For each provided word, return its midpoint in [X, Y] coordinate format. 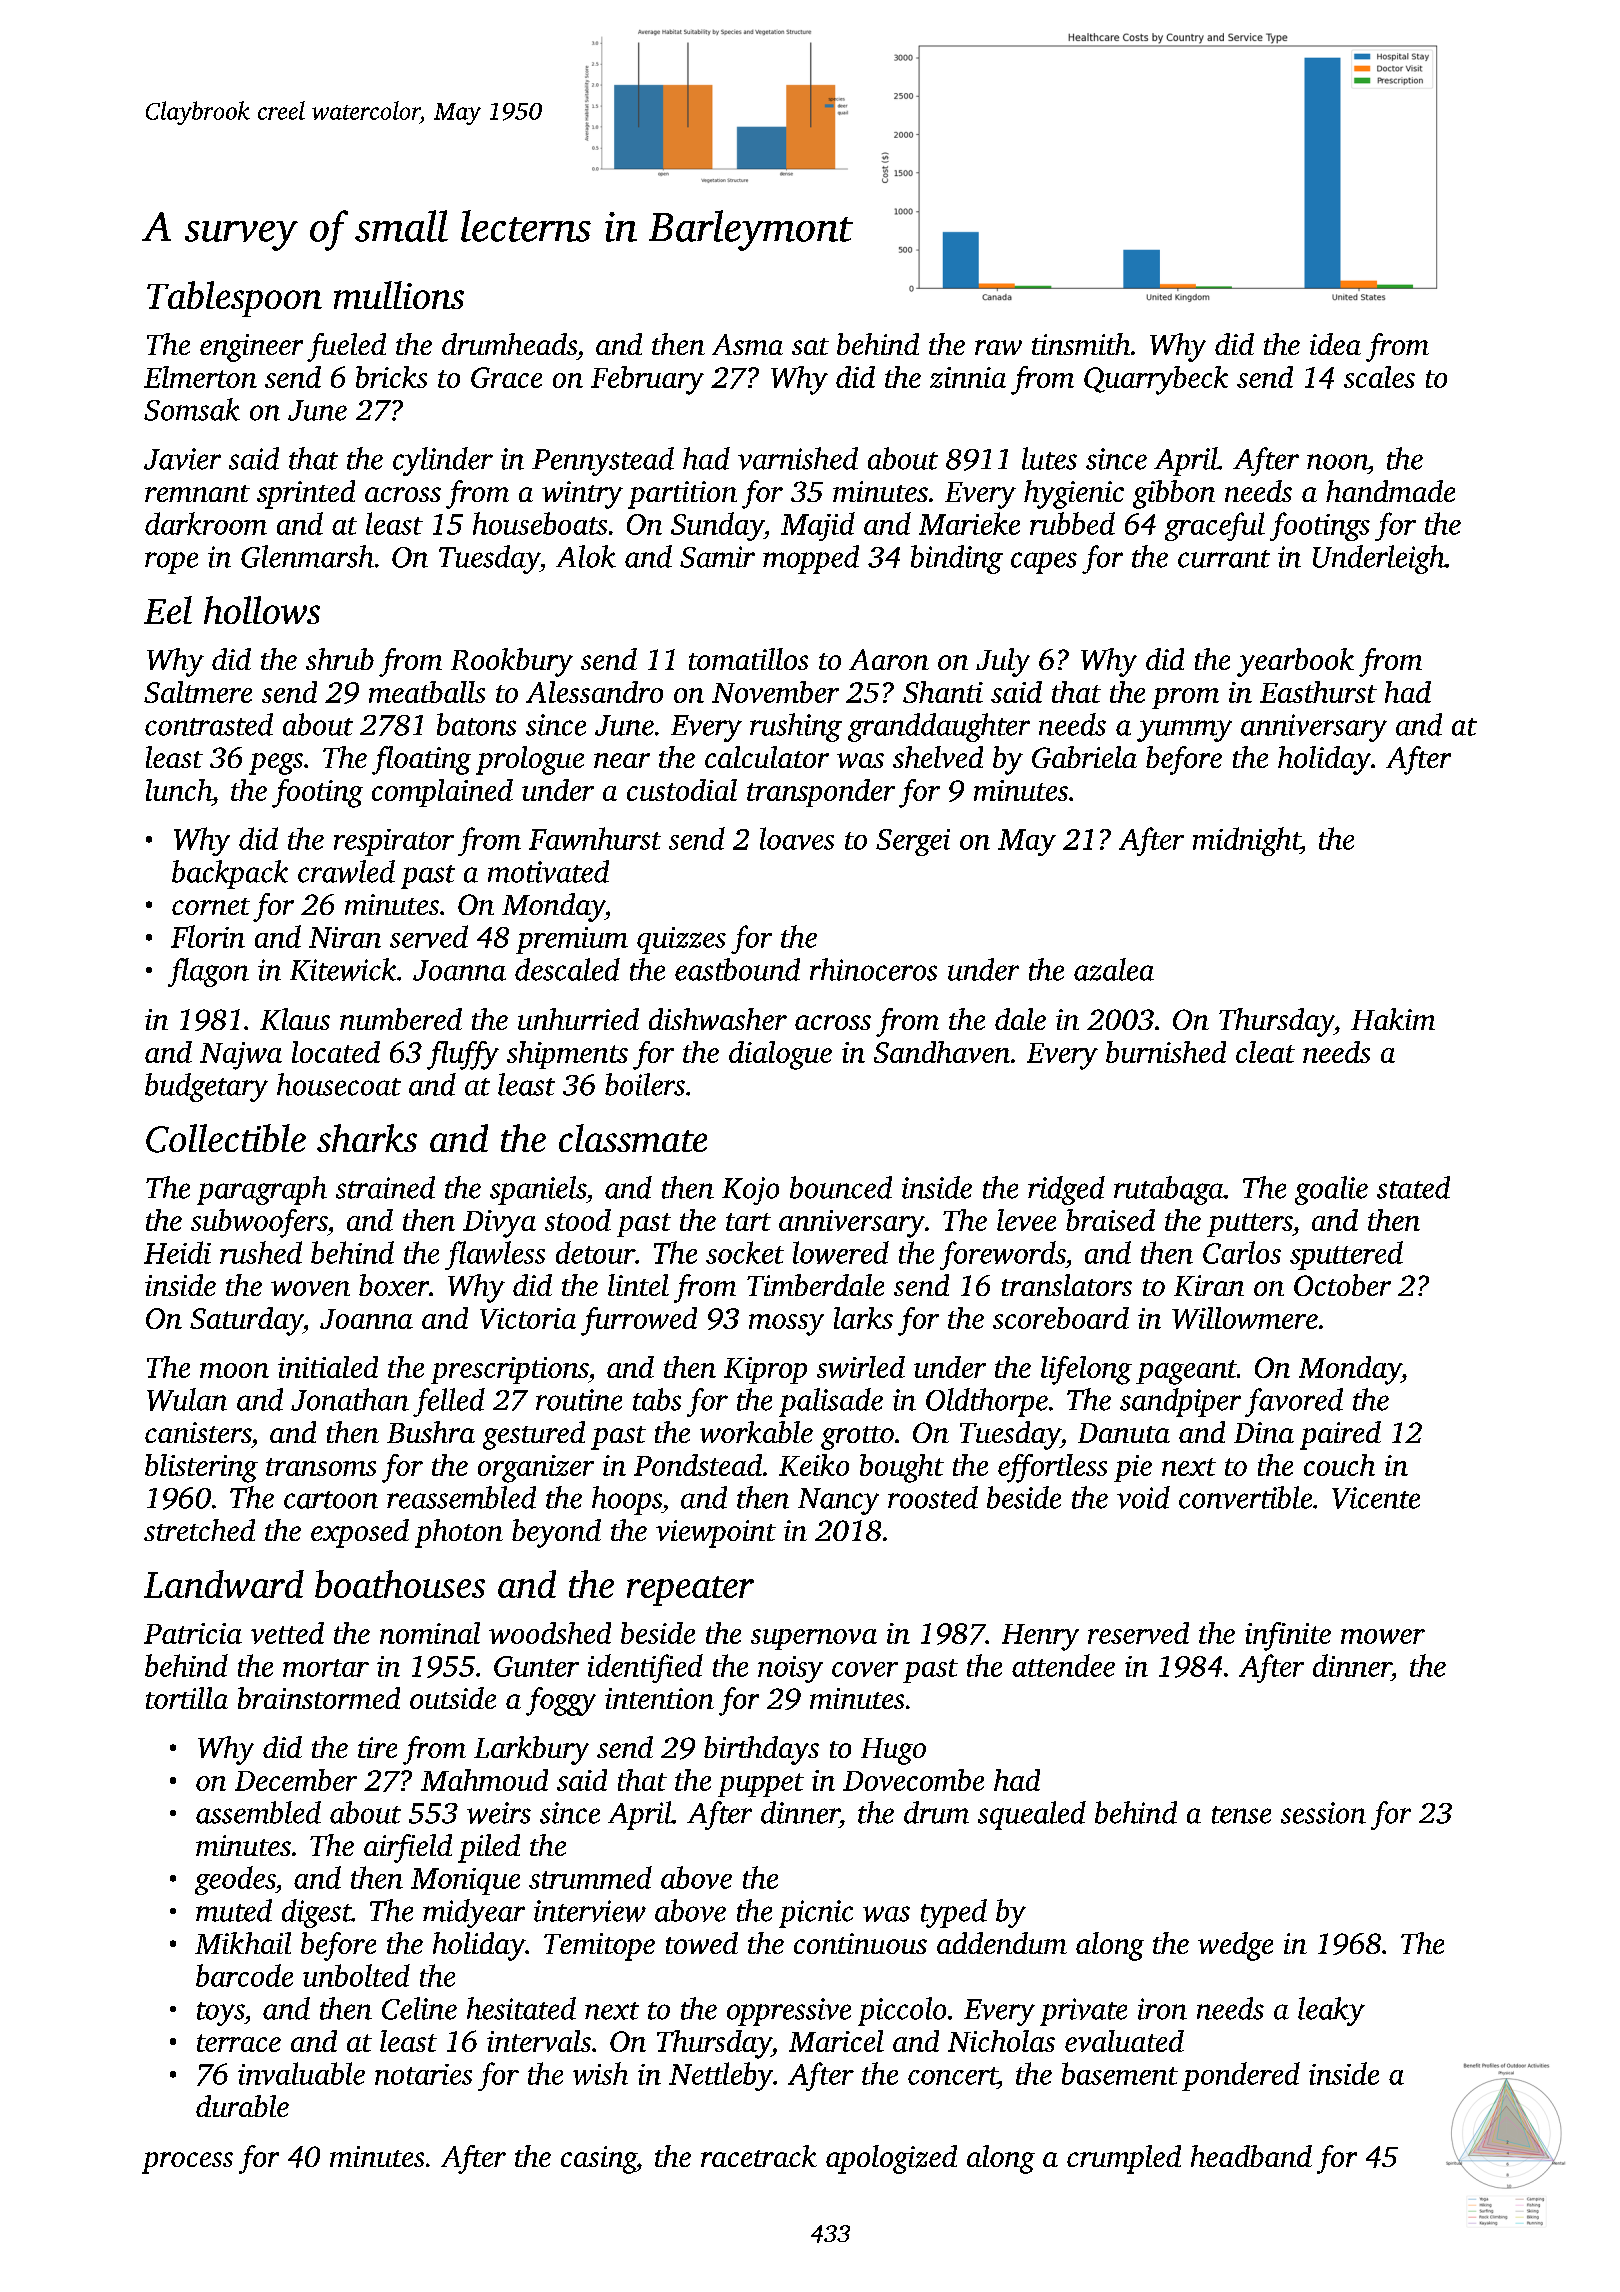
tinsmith [1081, 344]
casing [599, 2160]
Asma [747, 344]
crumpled [1124, 2159]
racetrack [759, 2156]
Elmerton [200, 377]
